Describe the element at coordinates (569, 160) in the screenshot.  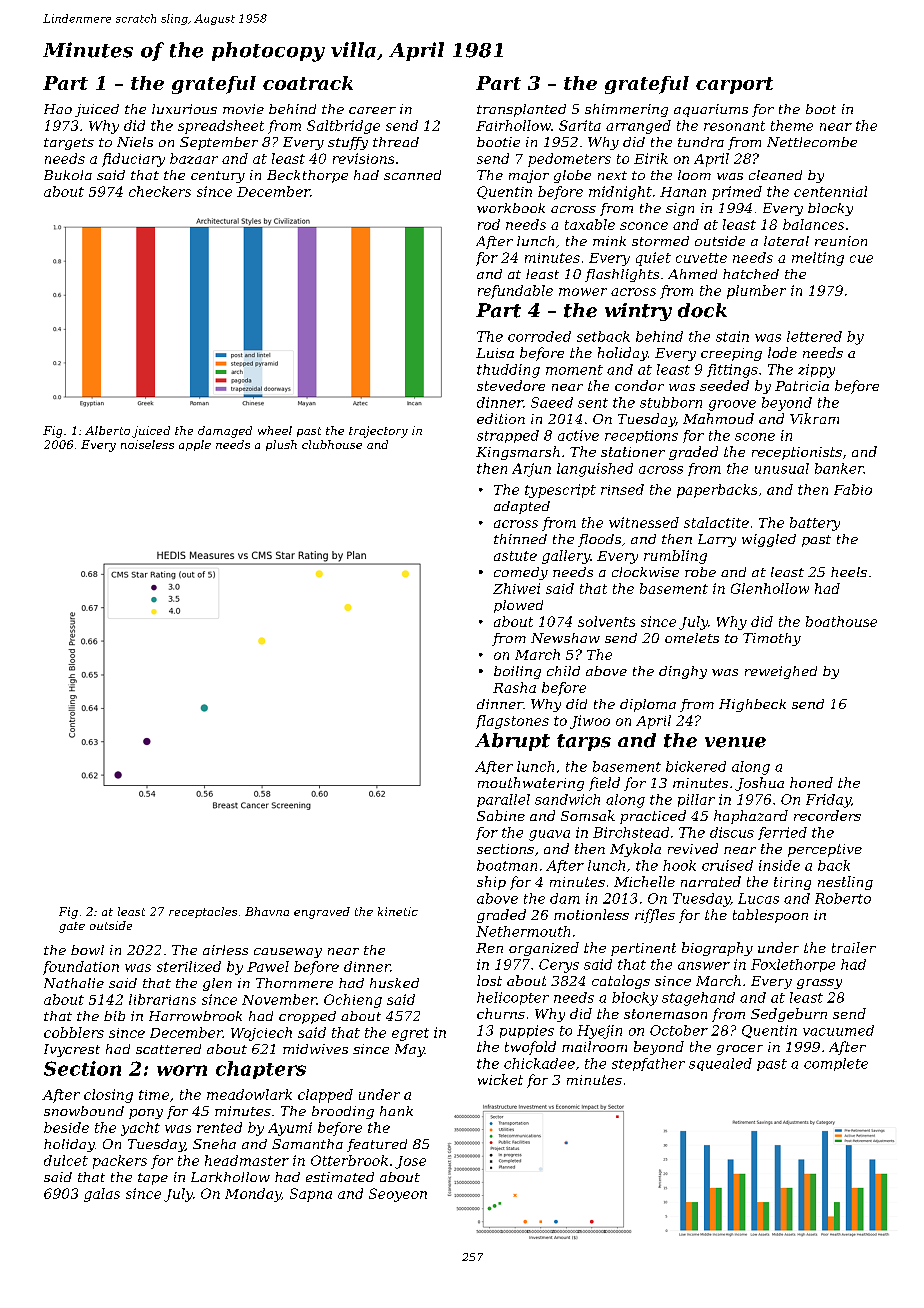
I see `pedometers` at that location.
